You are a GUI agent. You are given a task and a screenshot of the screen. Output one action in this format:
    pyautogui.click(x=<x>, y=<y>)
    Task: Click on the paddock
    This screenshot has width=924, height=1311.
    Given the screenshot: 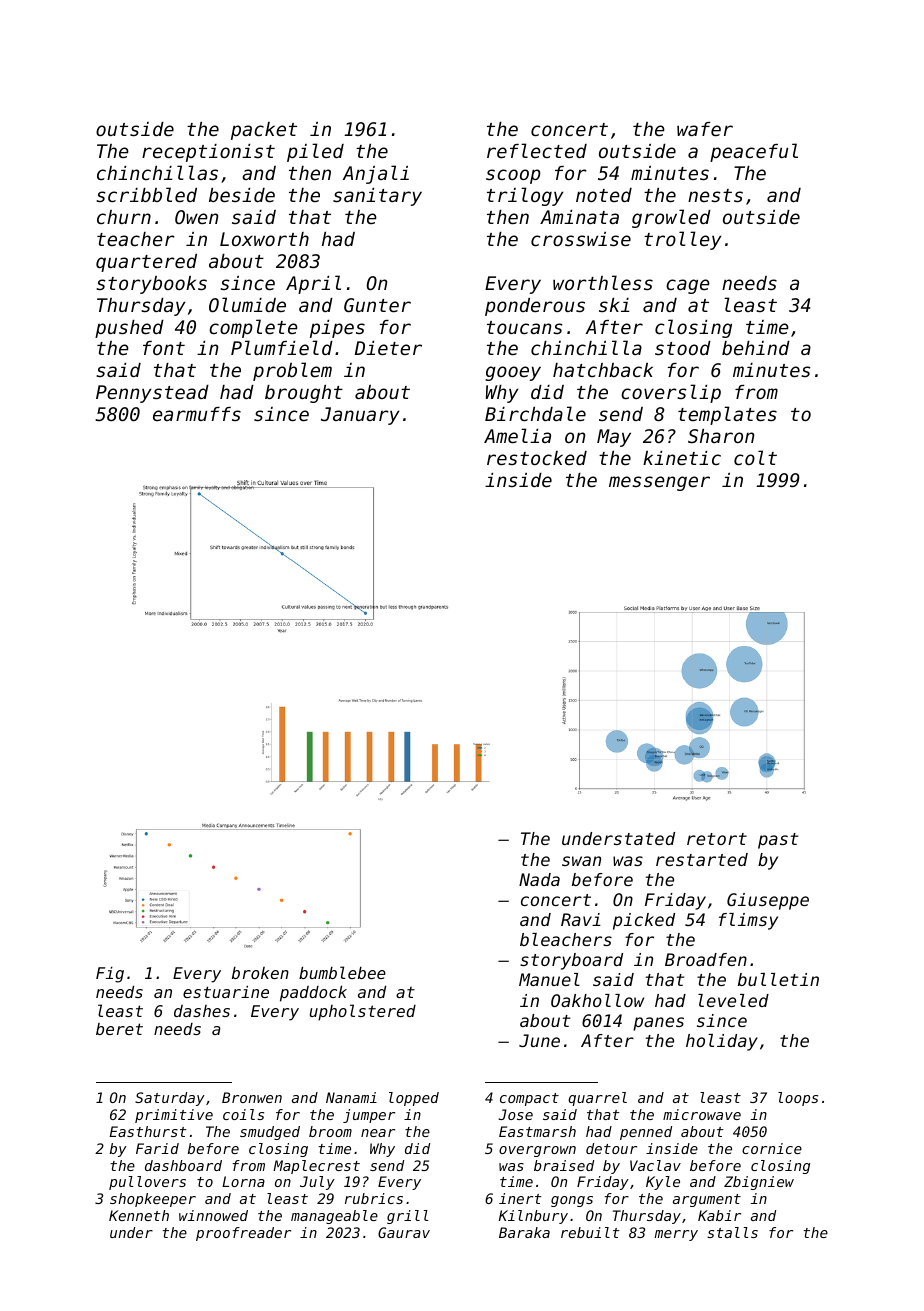 What is the action you would take?
    pyautogui.click(x=313, y=994)
